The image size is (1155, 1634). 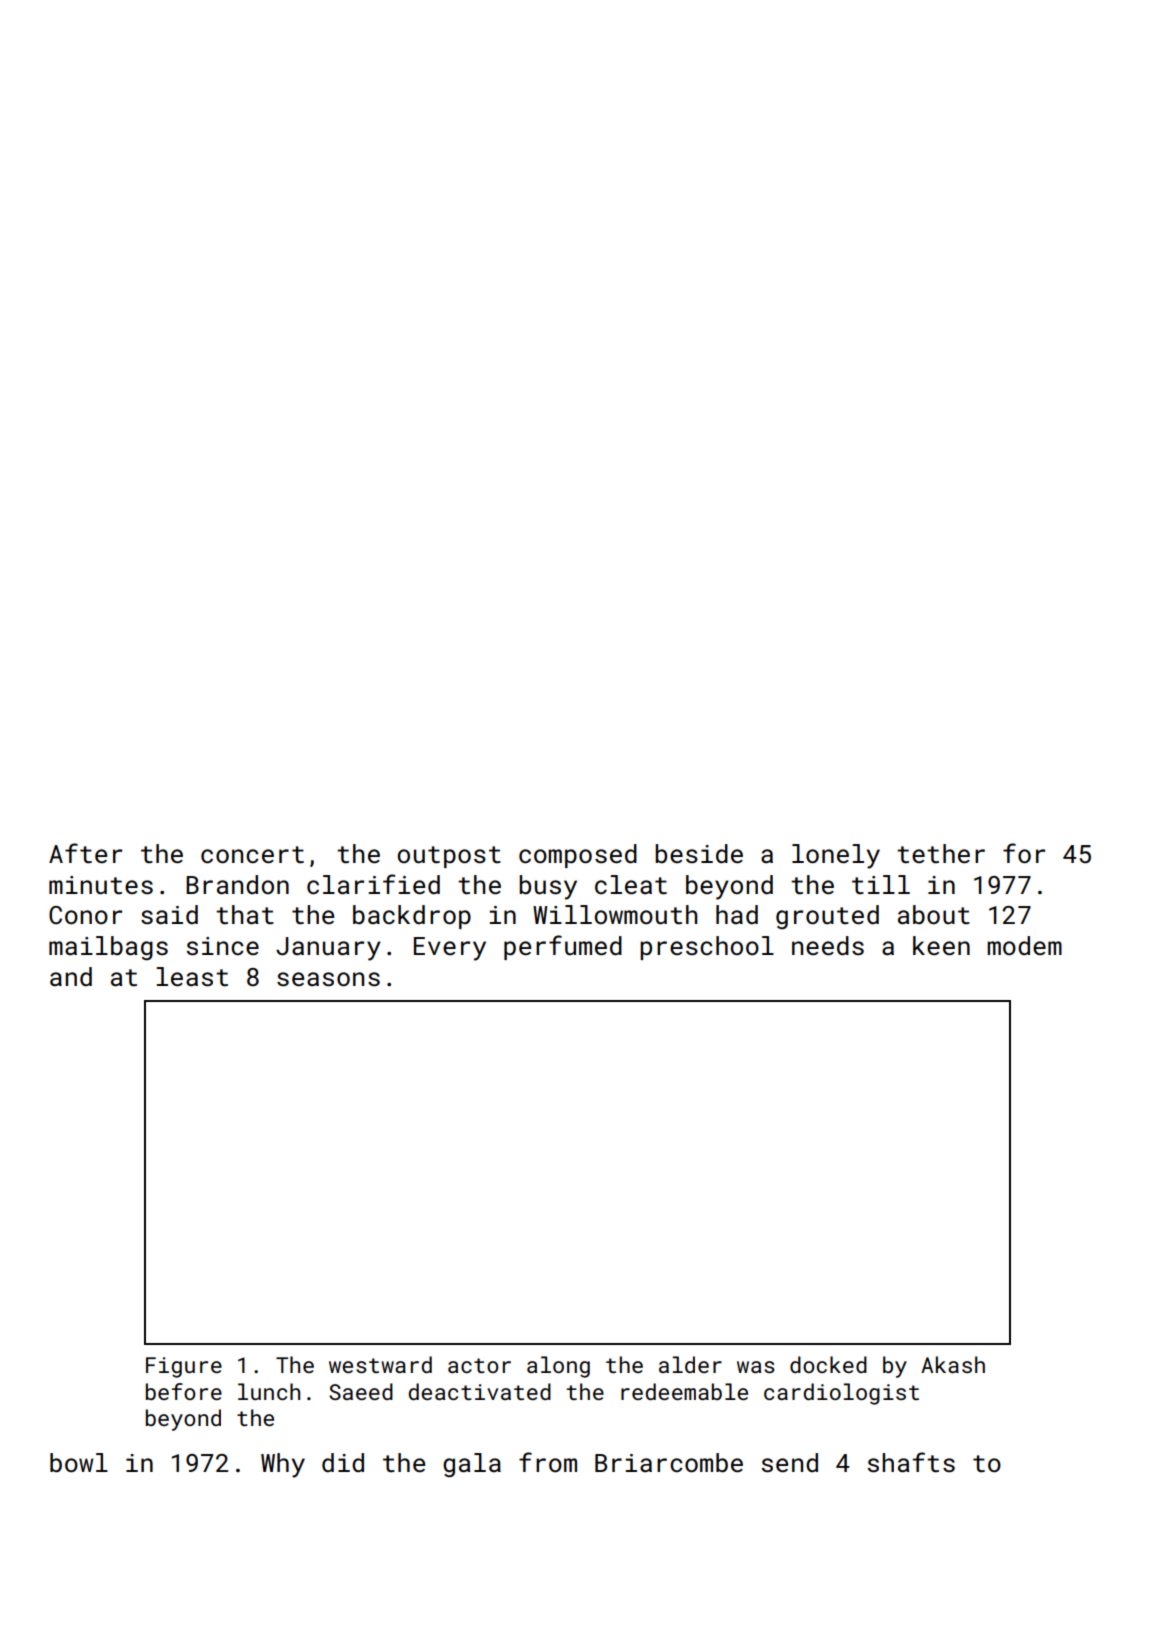 What do you see at coordinates (328, 949) in the page?
I see `January` at bounding box center [328, 949].
